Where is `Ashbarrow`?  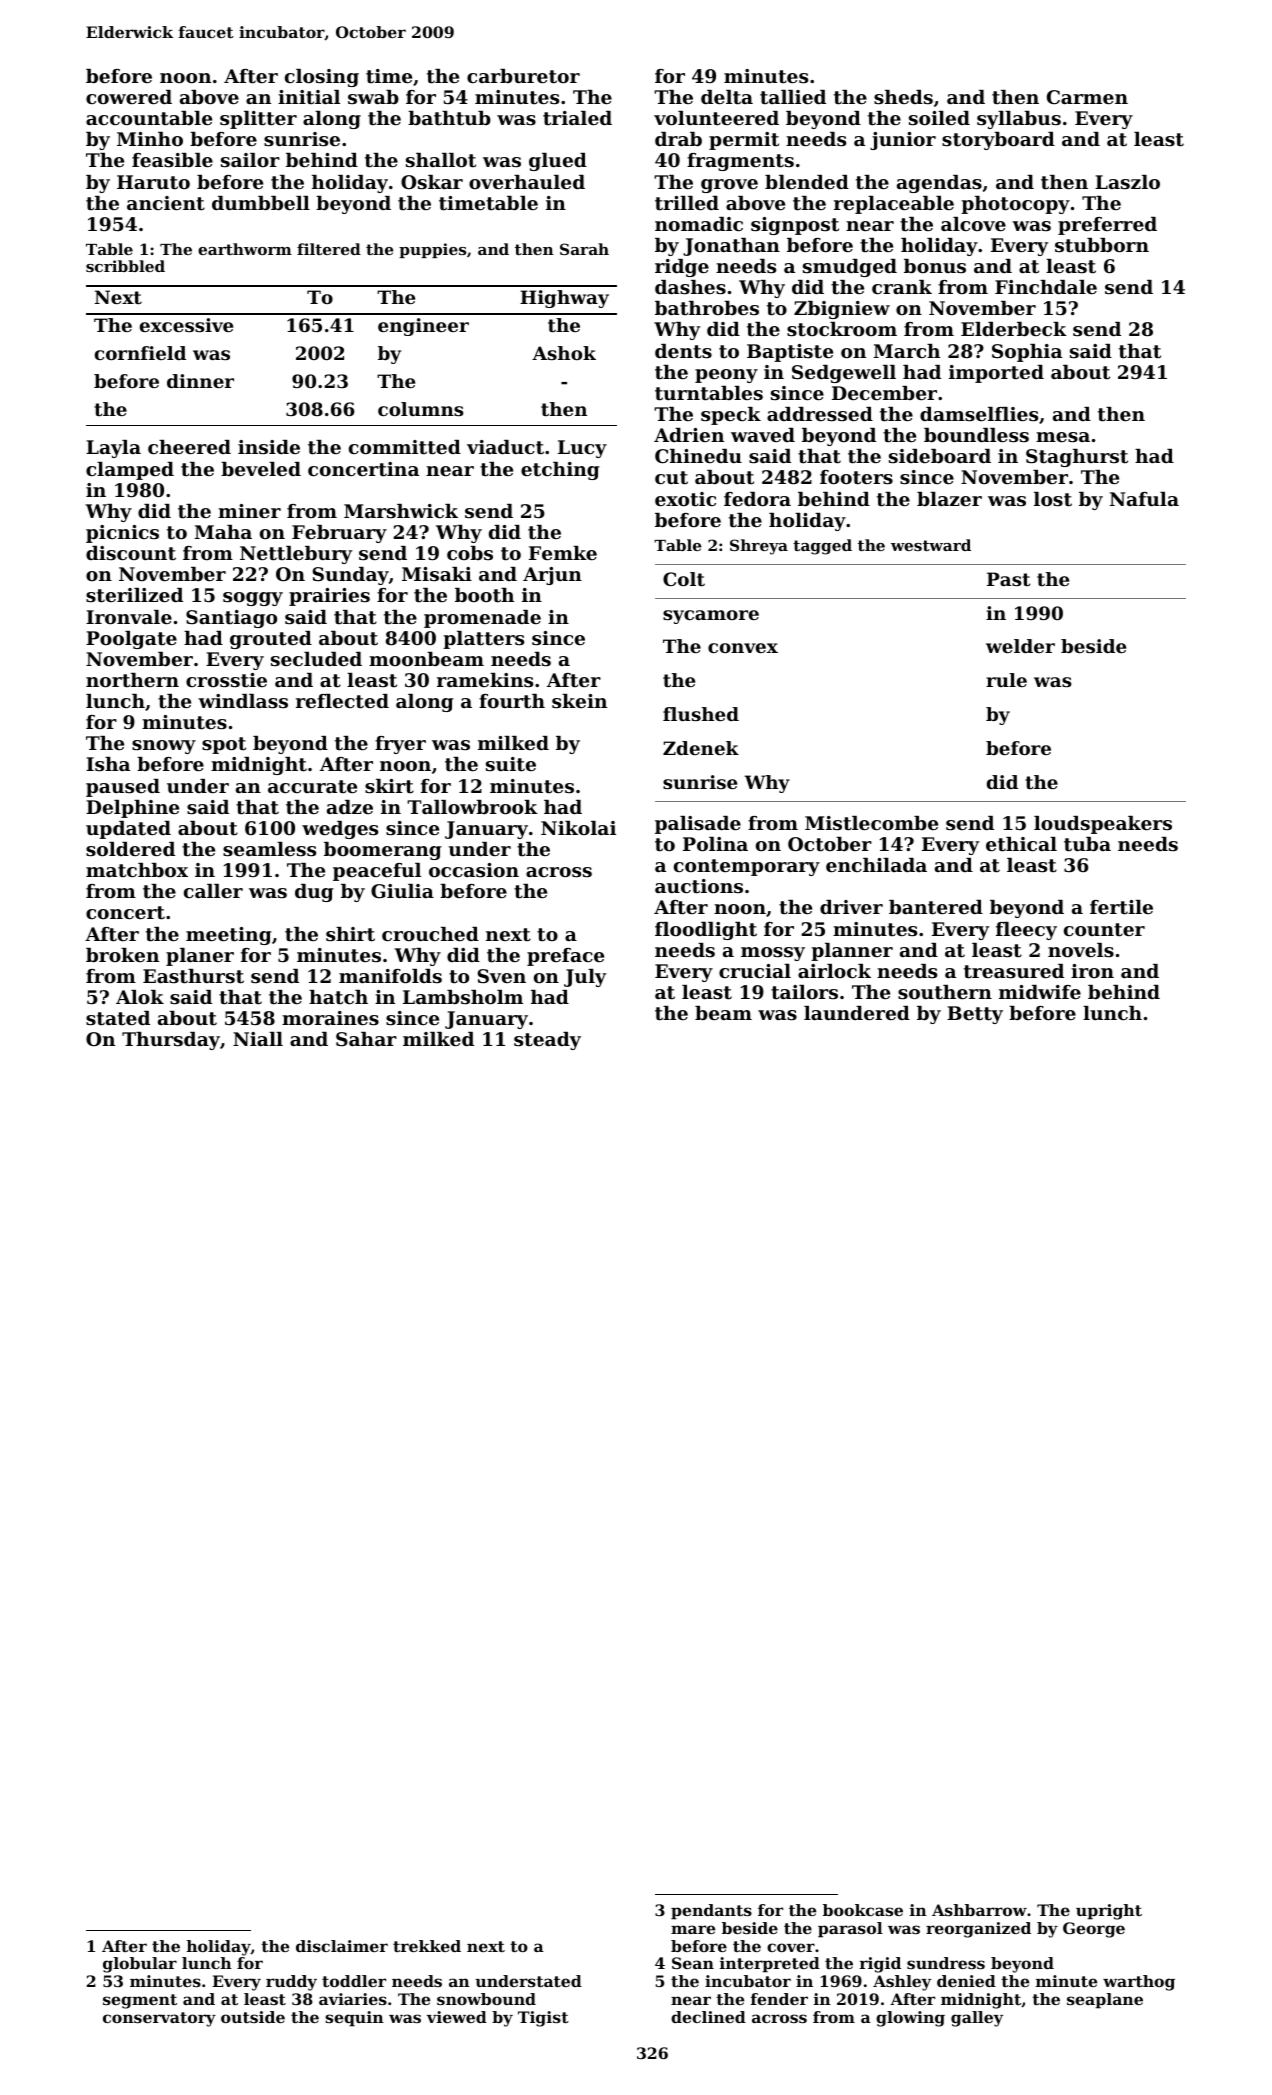
Ashbarrow is located at coordinates (979, 1910).
